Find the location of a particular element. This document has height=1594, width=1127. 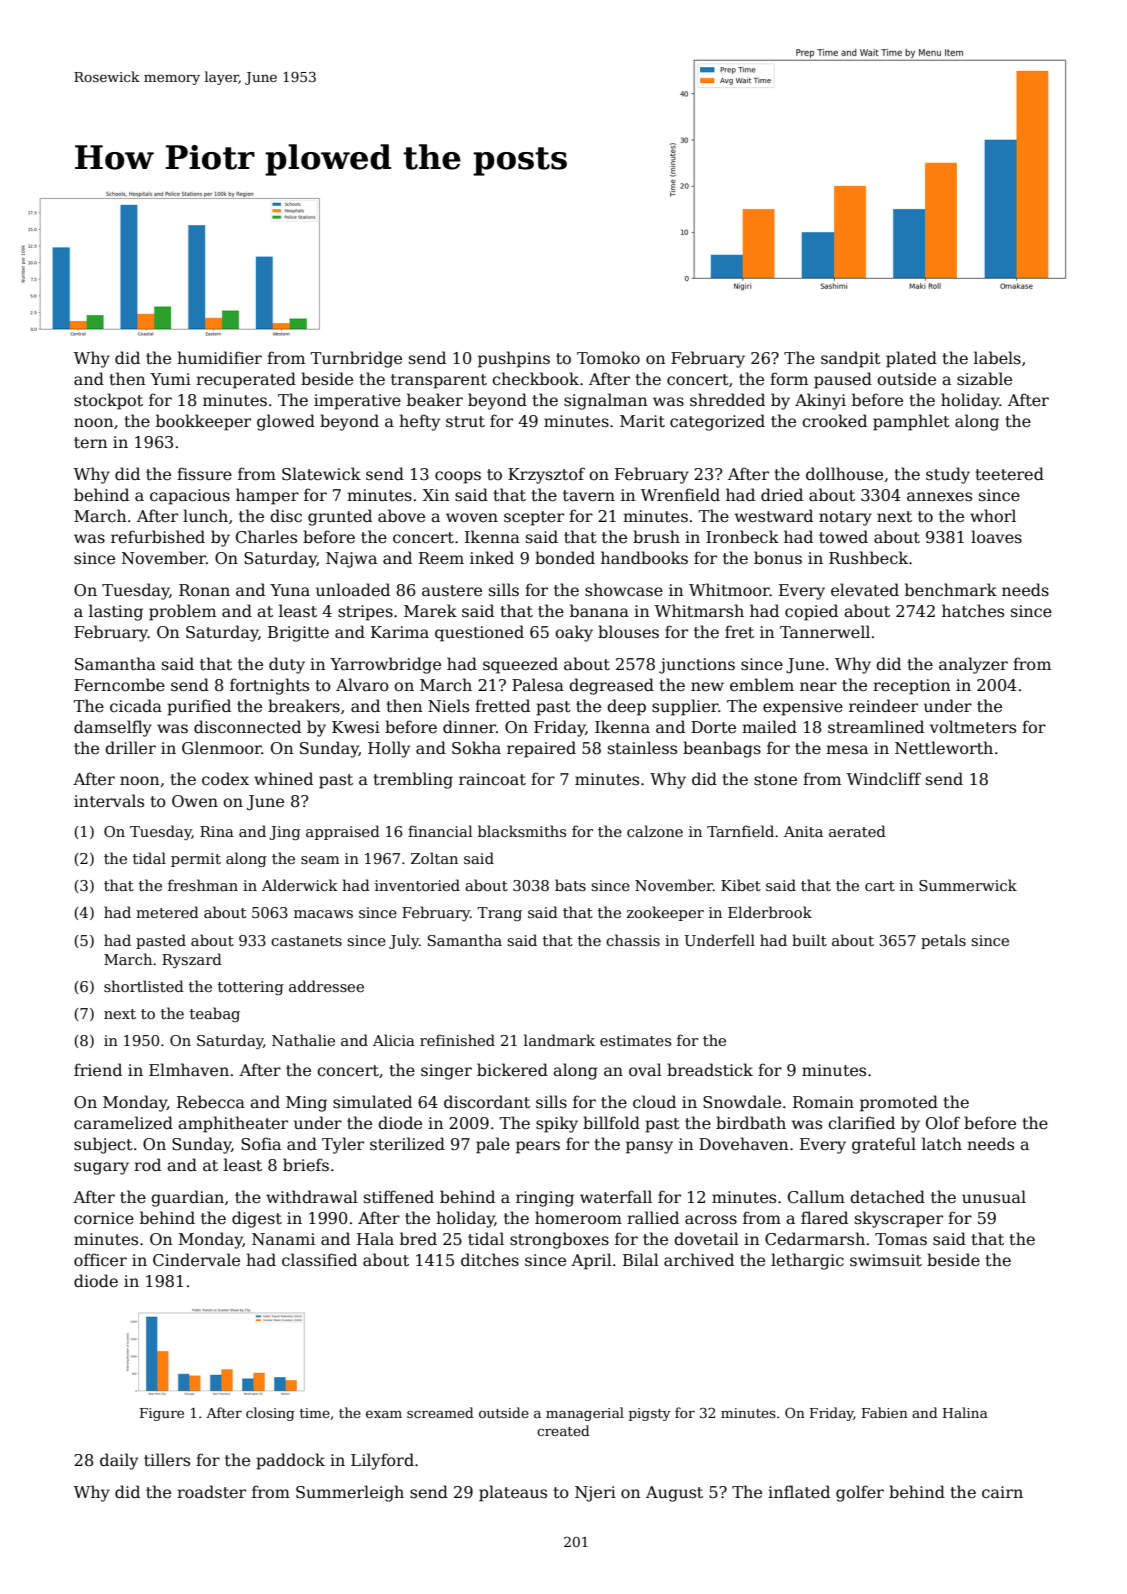

sandpit is located at coordinates (851, 359).
